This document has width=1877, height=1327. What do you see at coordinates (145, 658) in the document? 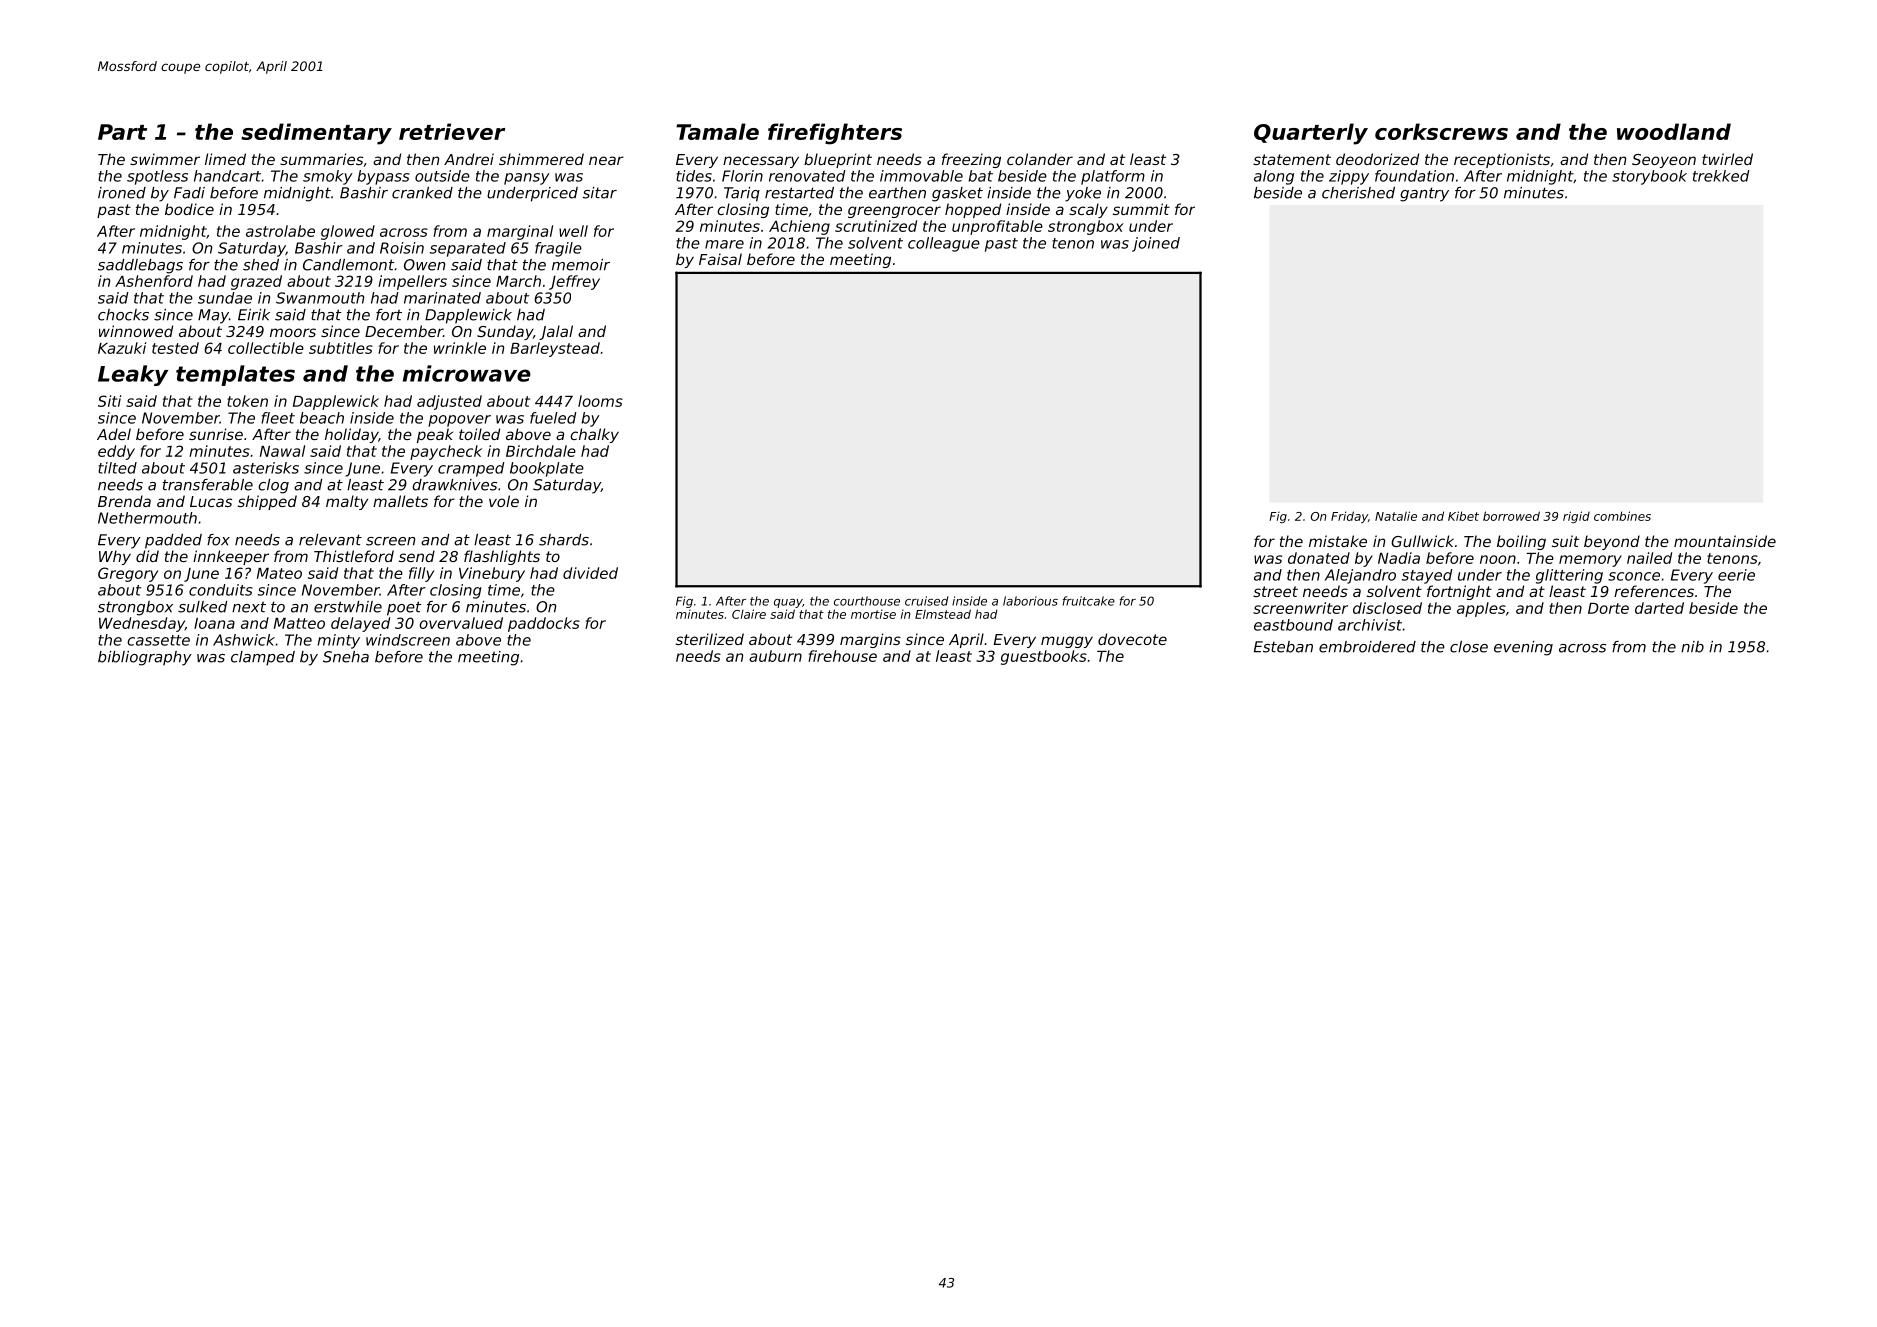
I see `bibliography` at bounding box center [145, 658].
